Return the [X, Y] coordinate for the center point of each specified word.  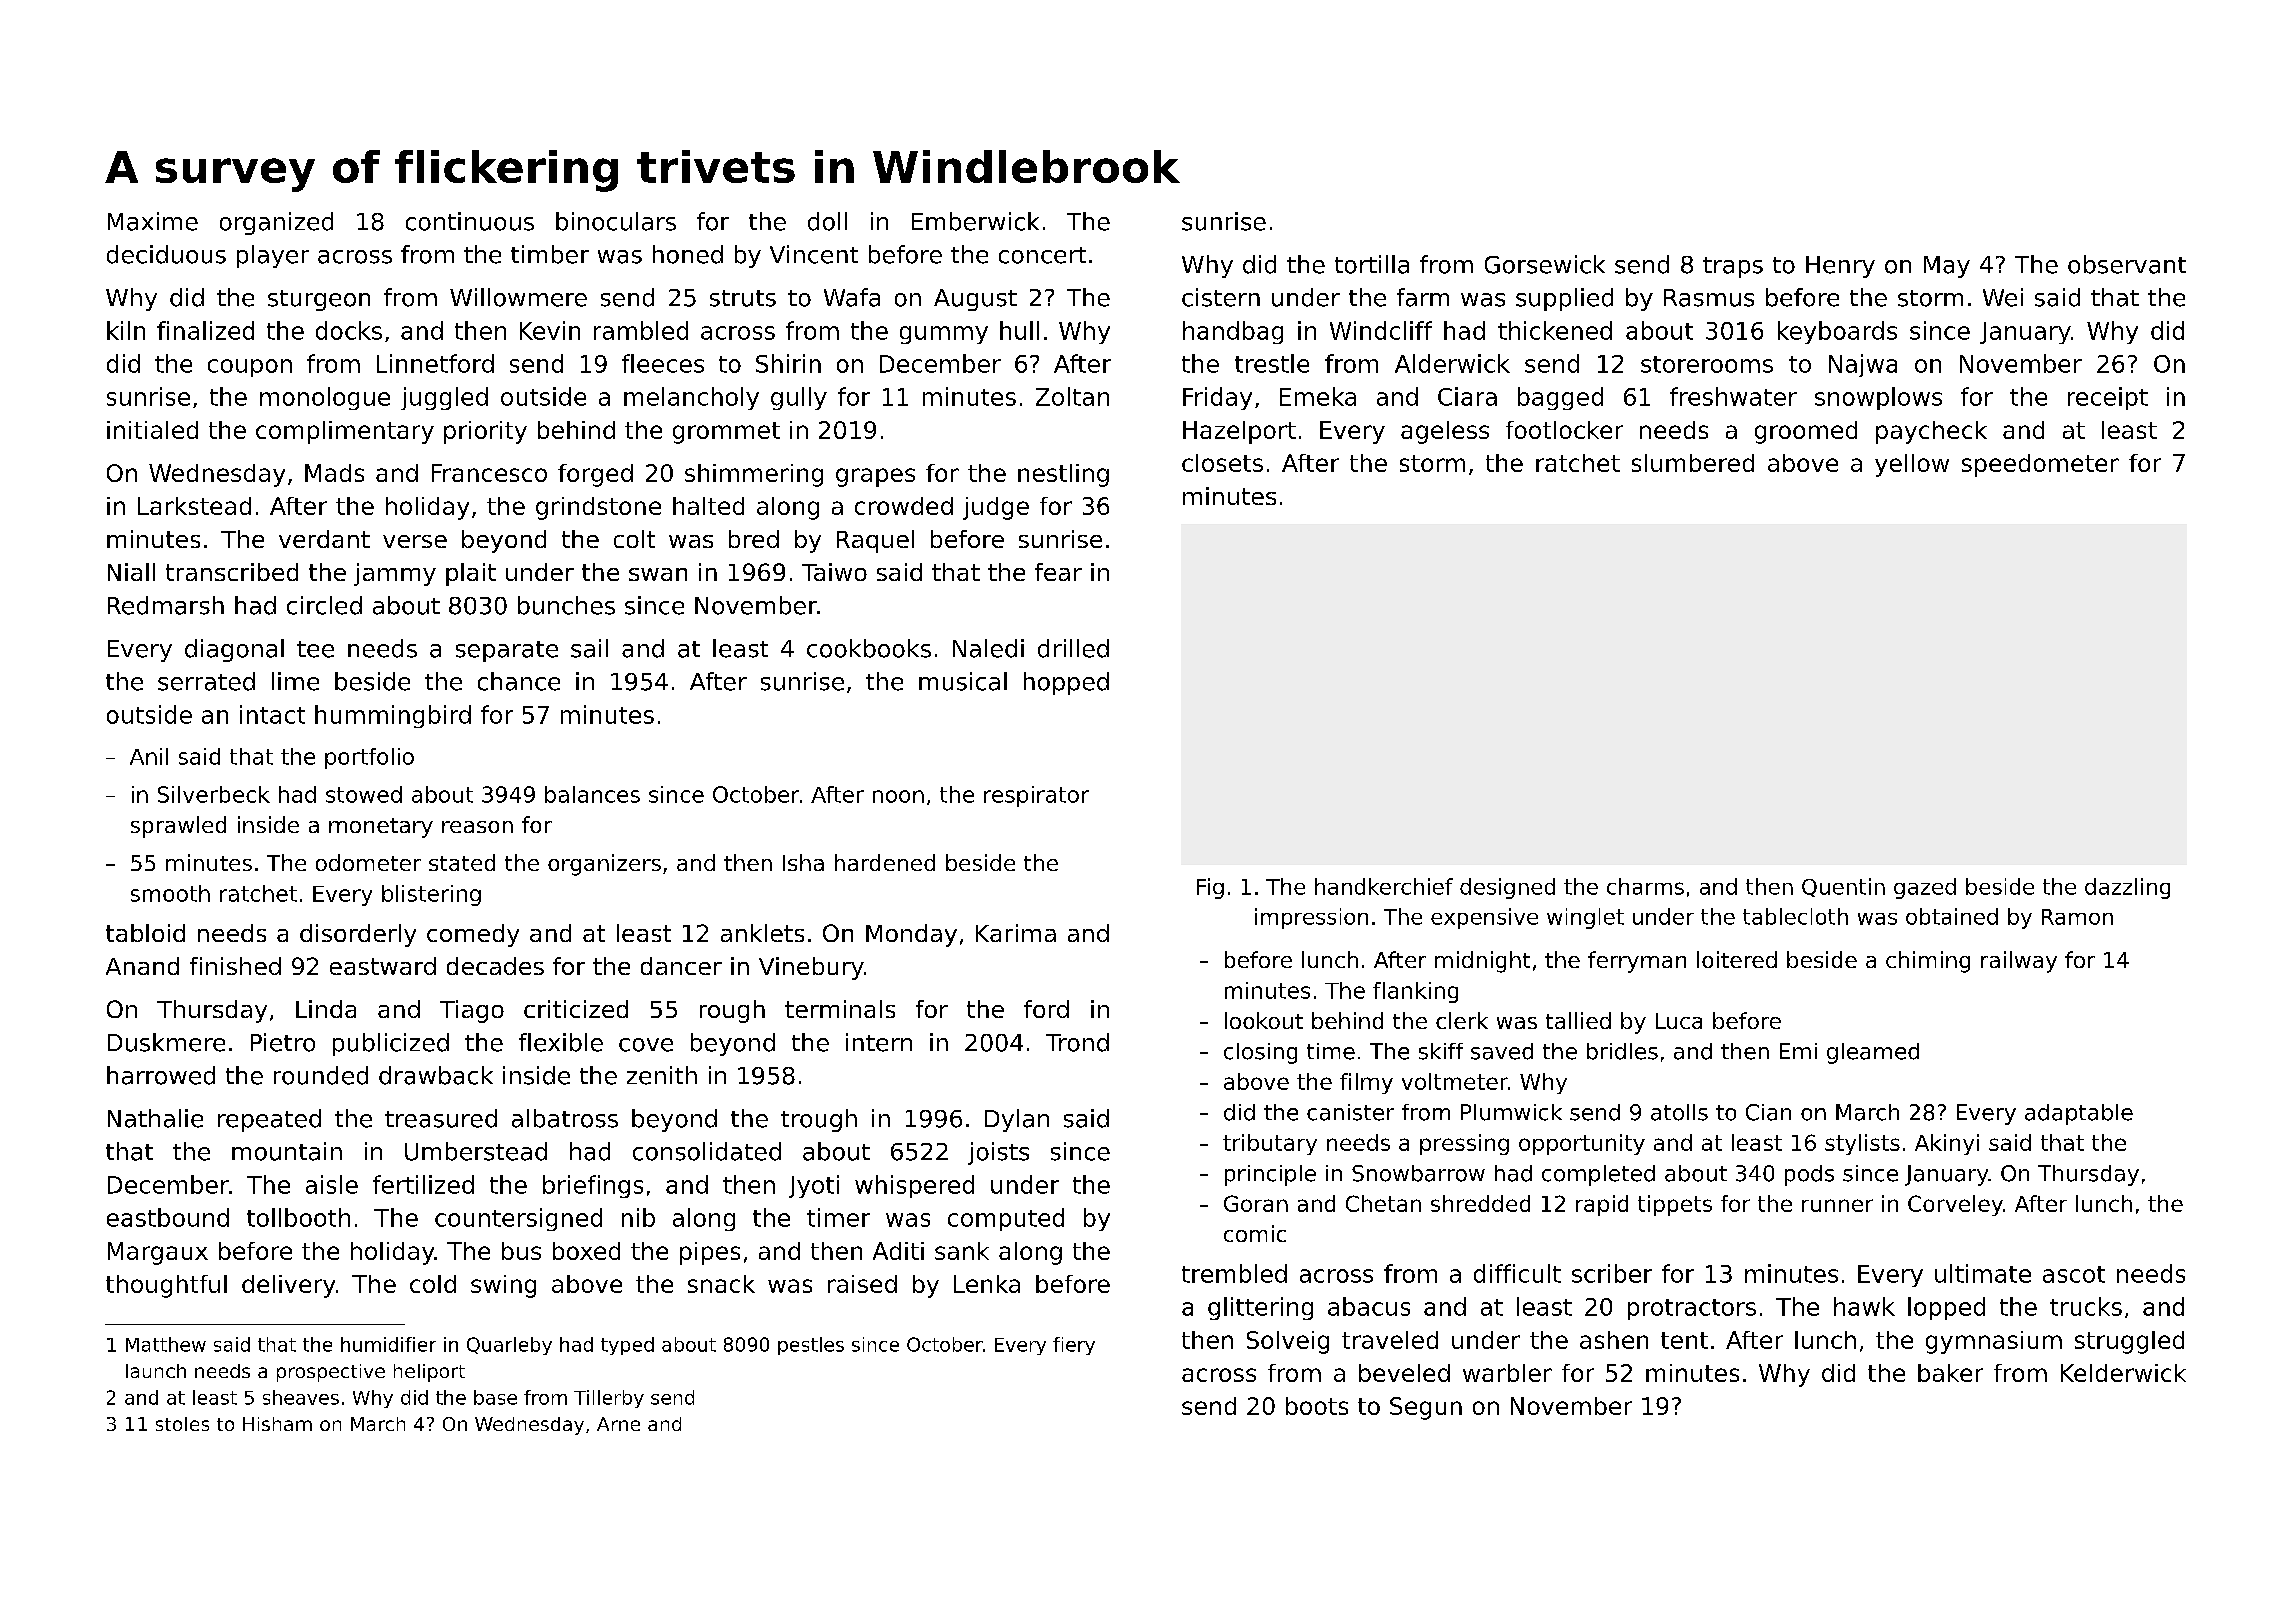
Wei [2003, 297]
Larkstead [194, 506]
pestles [811, 1346]
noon [898, 796]
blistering [431, 895]
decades [495, 966]
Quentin [1843, 887]
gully [799, 398]
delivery [288, 1286]
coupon [250, 368]
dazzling [2127, 888]
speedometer [2040, 465]
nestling [1063, 475]
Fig [1210, 888]
